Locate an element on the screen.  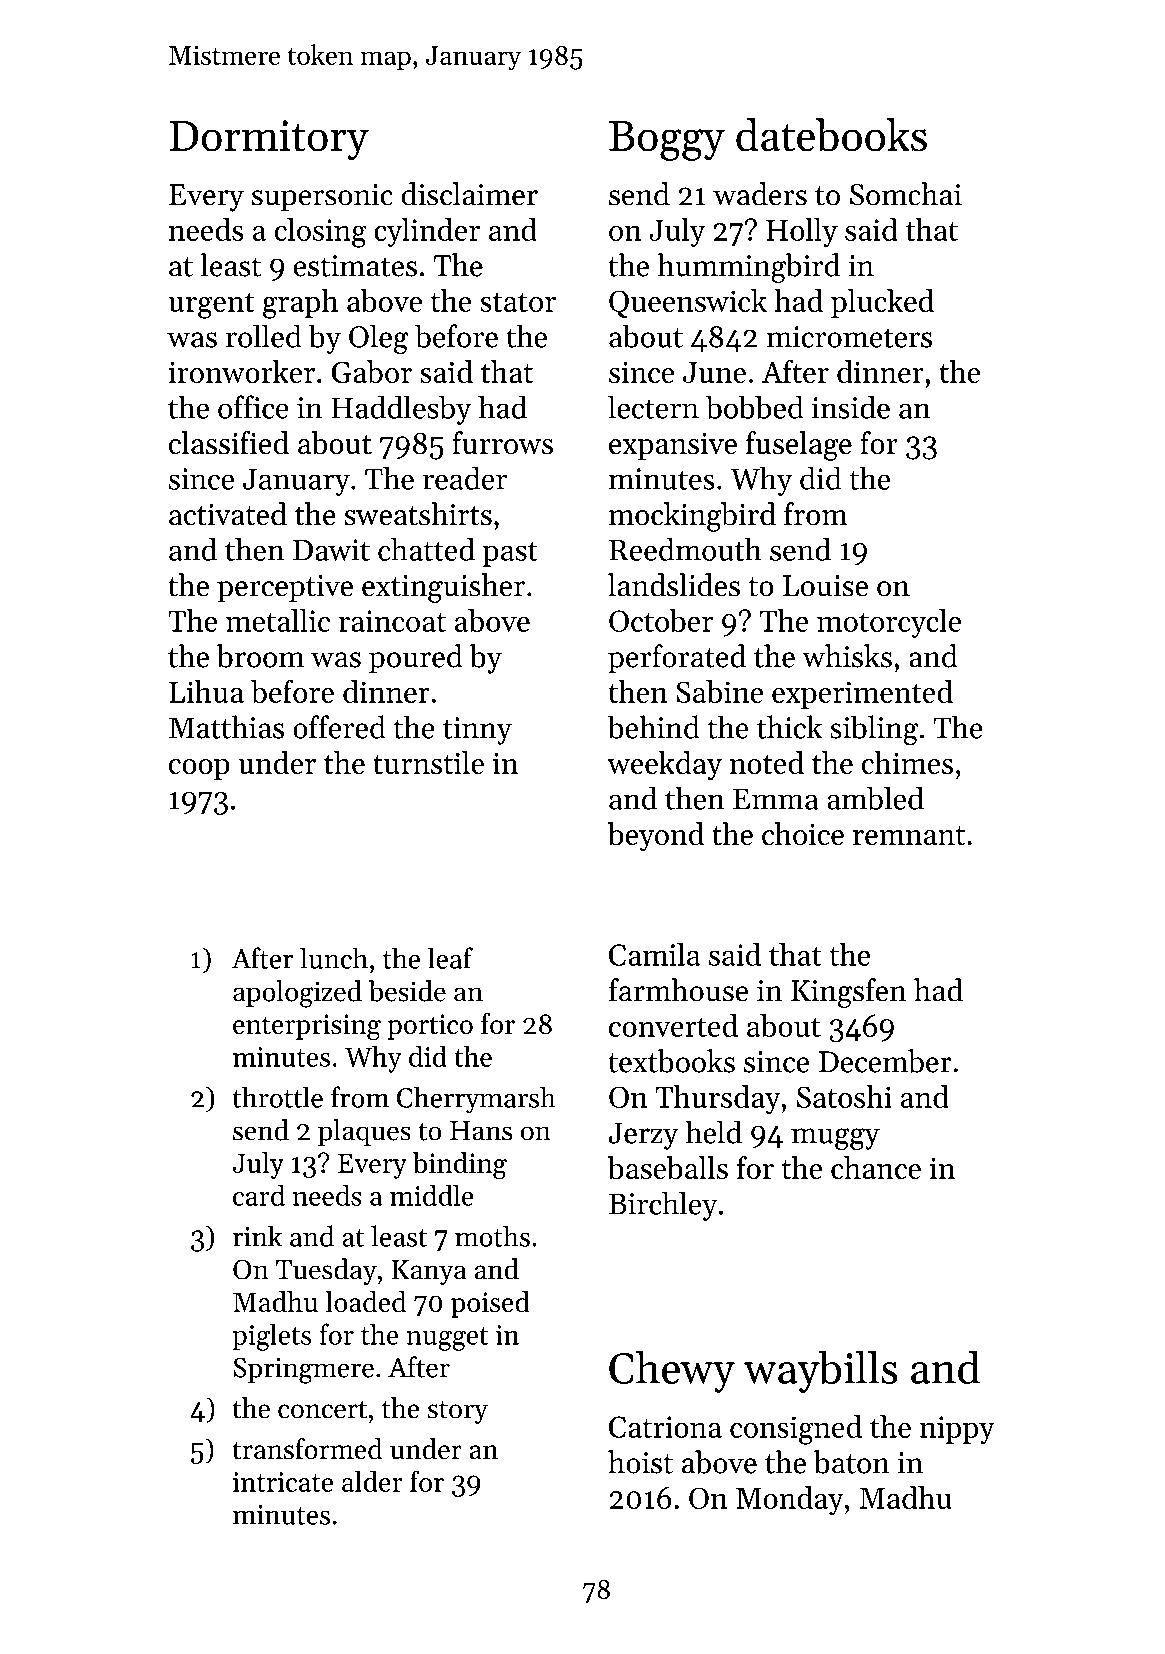
plucked is located at coordinates (882, 303).
